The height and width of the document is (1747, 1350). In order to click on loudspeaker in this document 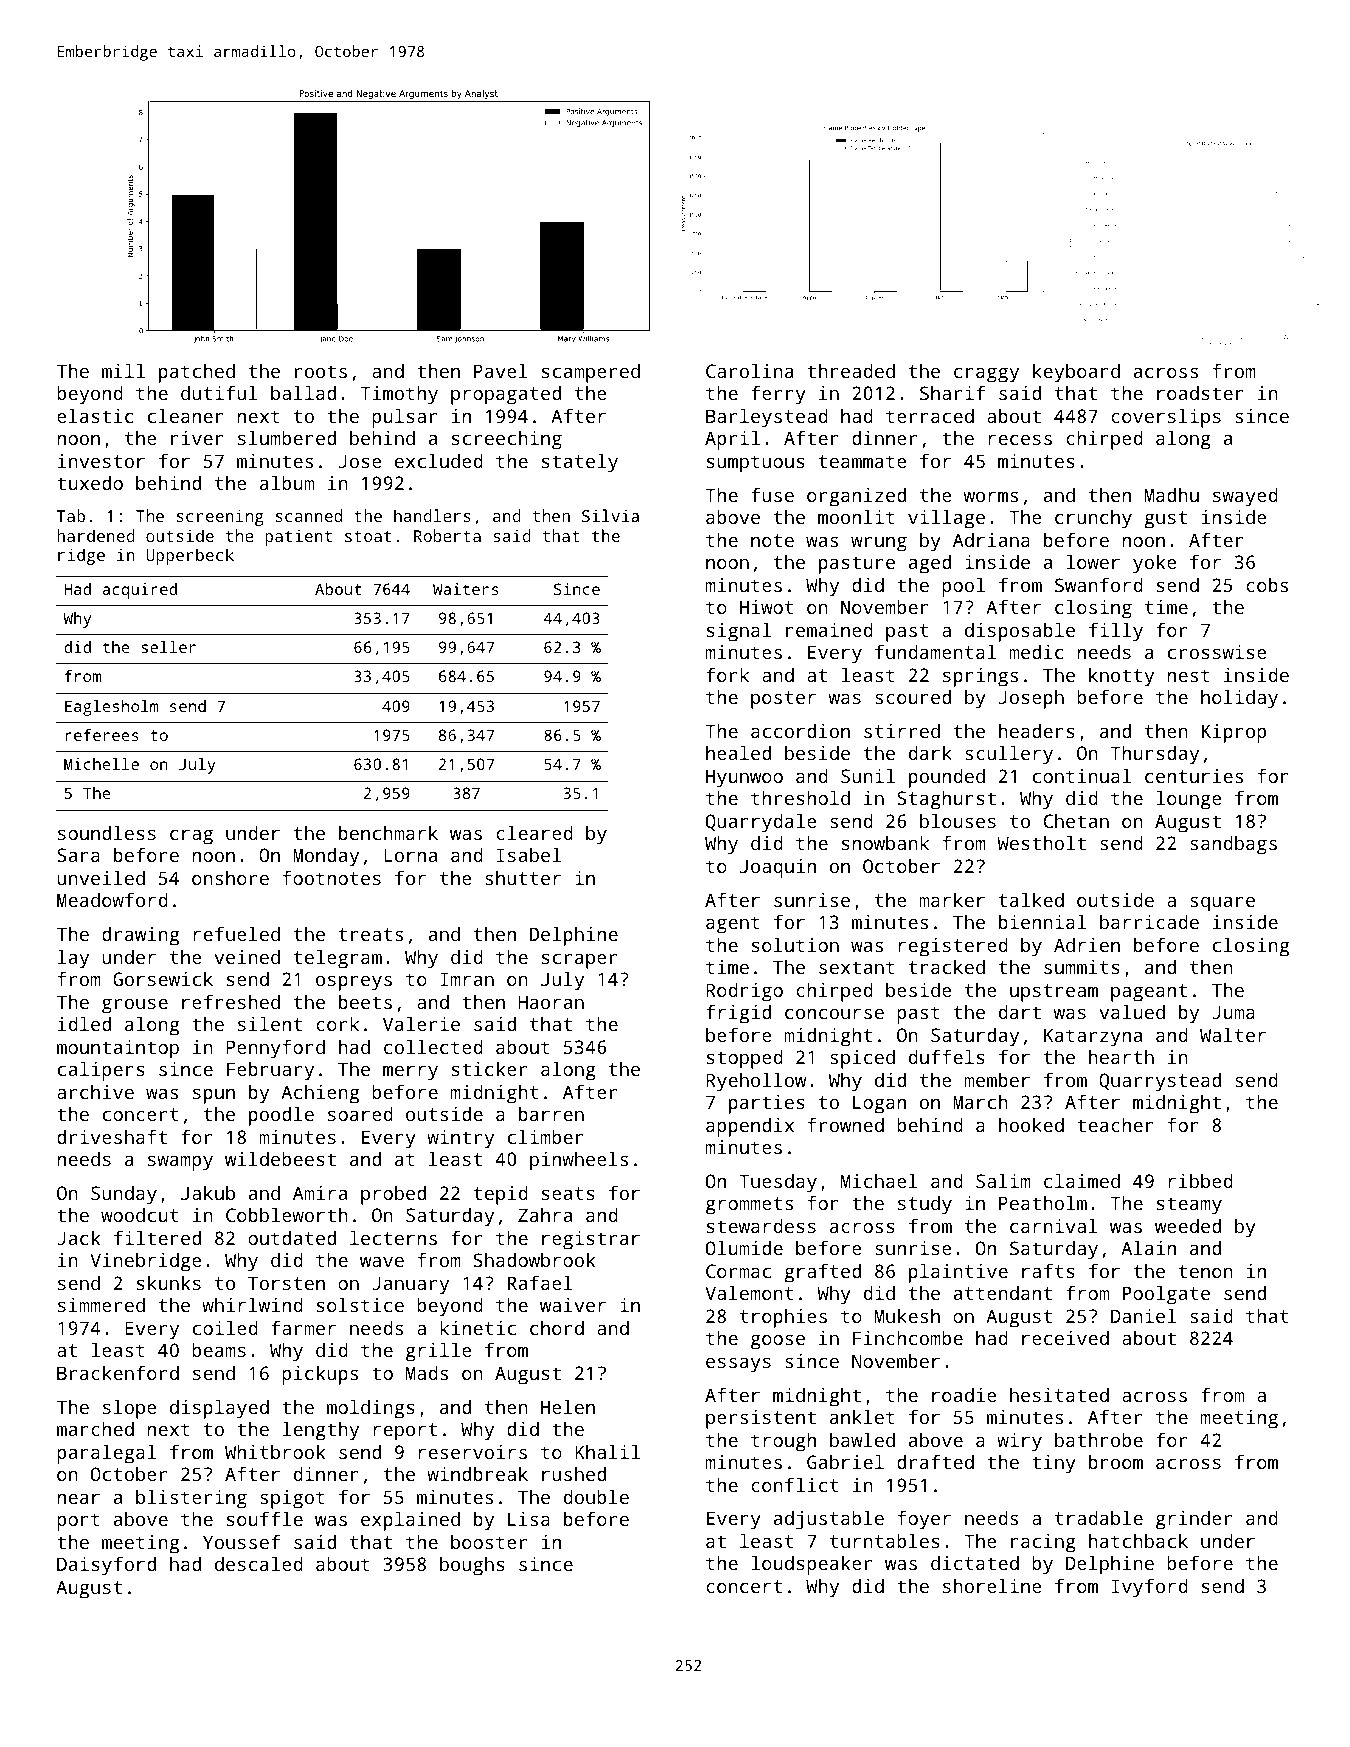, I will do `click(811, 1565)`.
